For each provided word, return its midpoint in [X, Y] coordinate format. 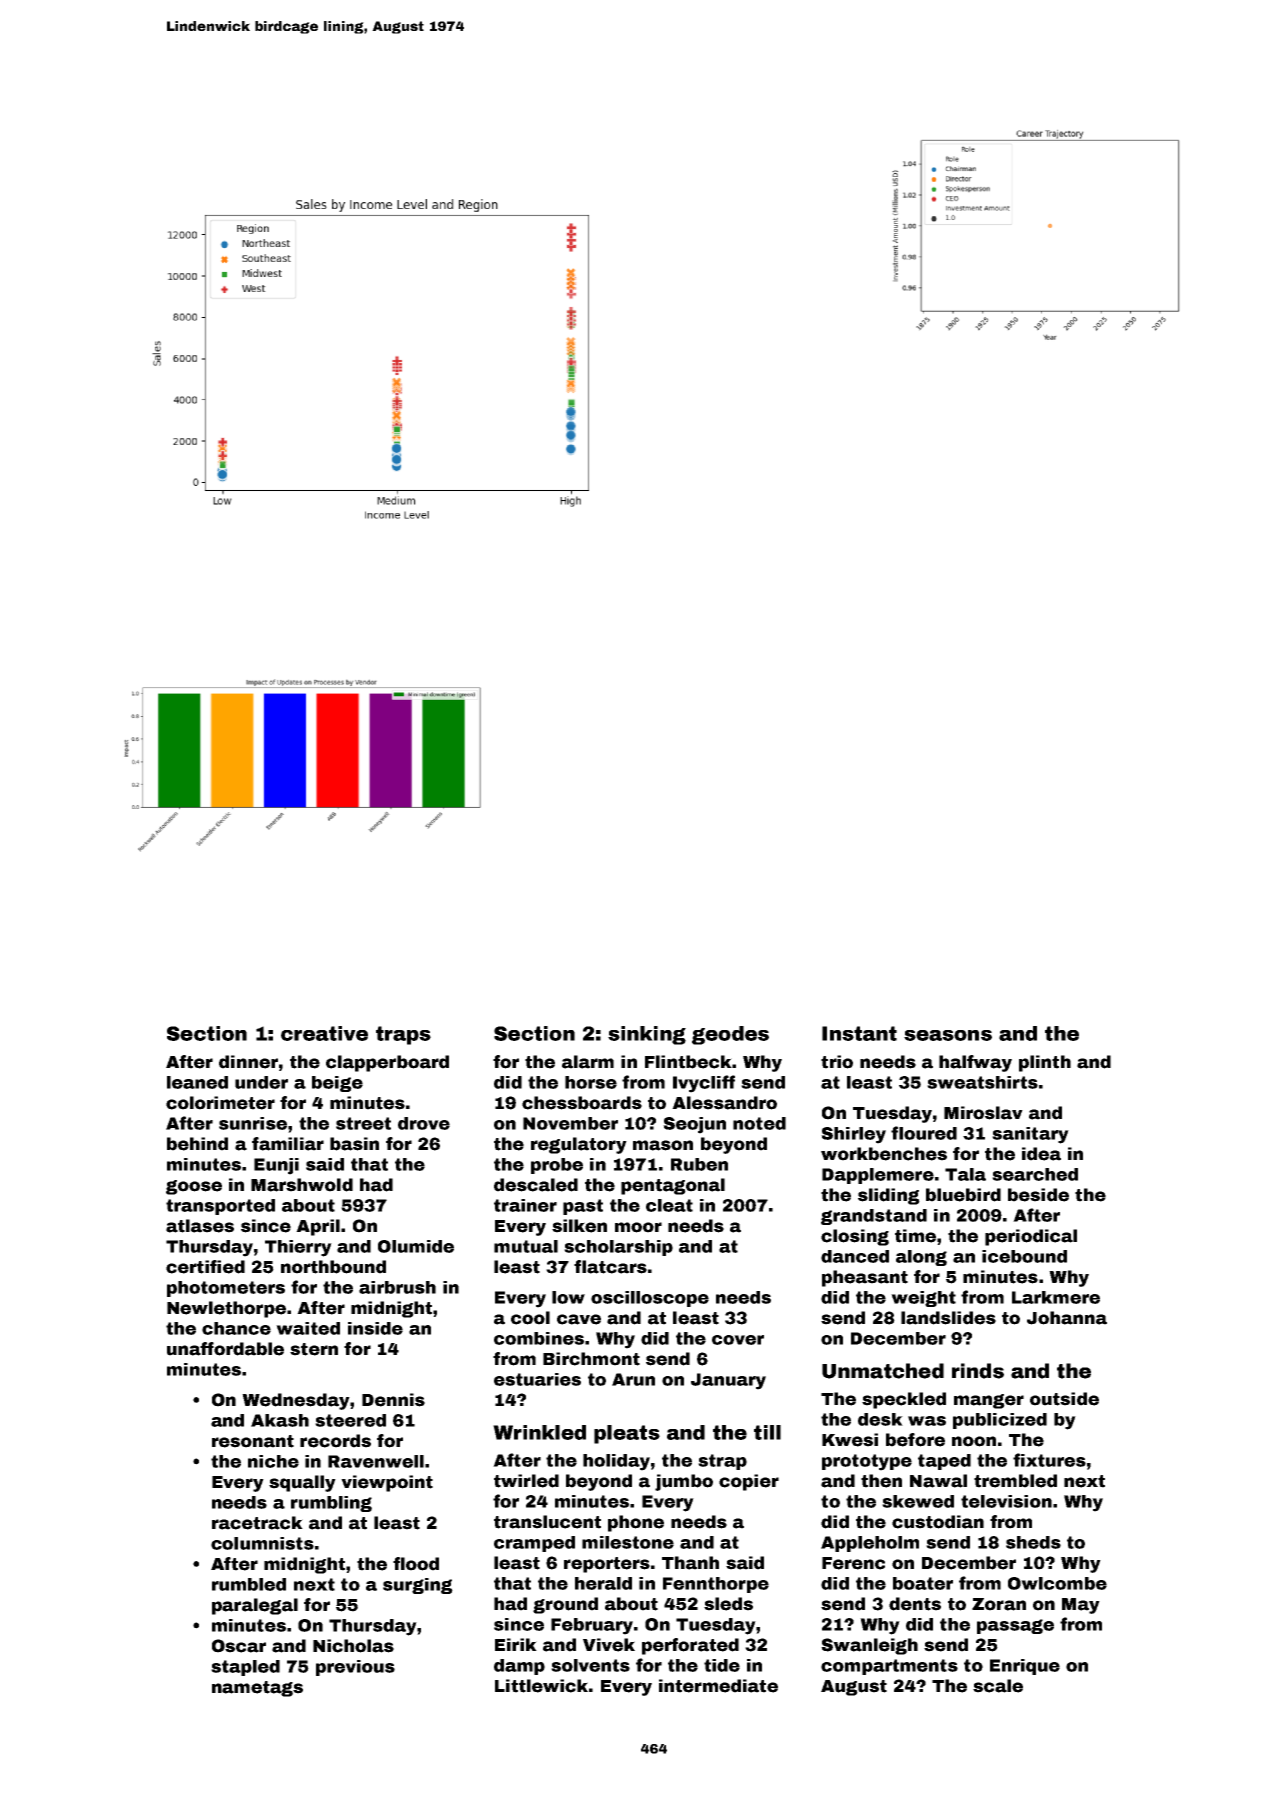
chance [236, 1328]
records [335, 1441]
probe [557, 1166]
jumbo [684, 1482]
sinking [647, 1035]
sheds [1033, 1542]
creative [324, 1033]
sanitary [1030, 1135]
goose [194, 1187]
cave [579, 1319]
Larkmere [1056, 1297]
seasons [948, 1035]
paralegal [255, 1606]
